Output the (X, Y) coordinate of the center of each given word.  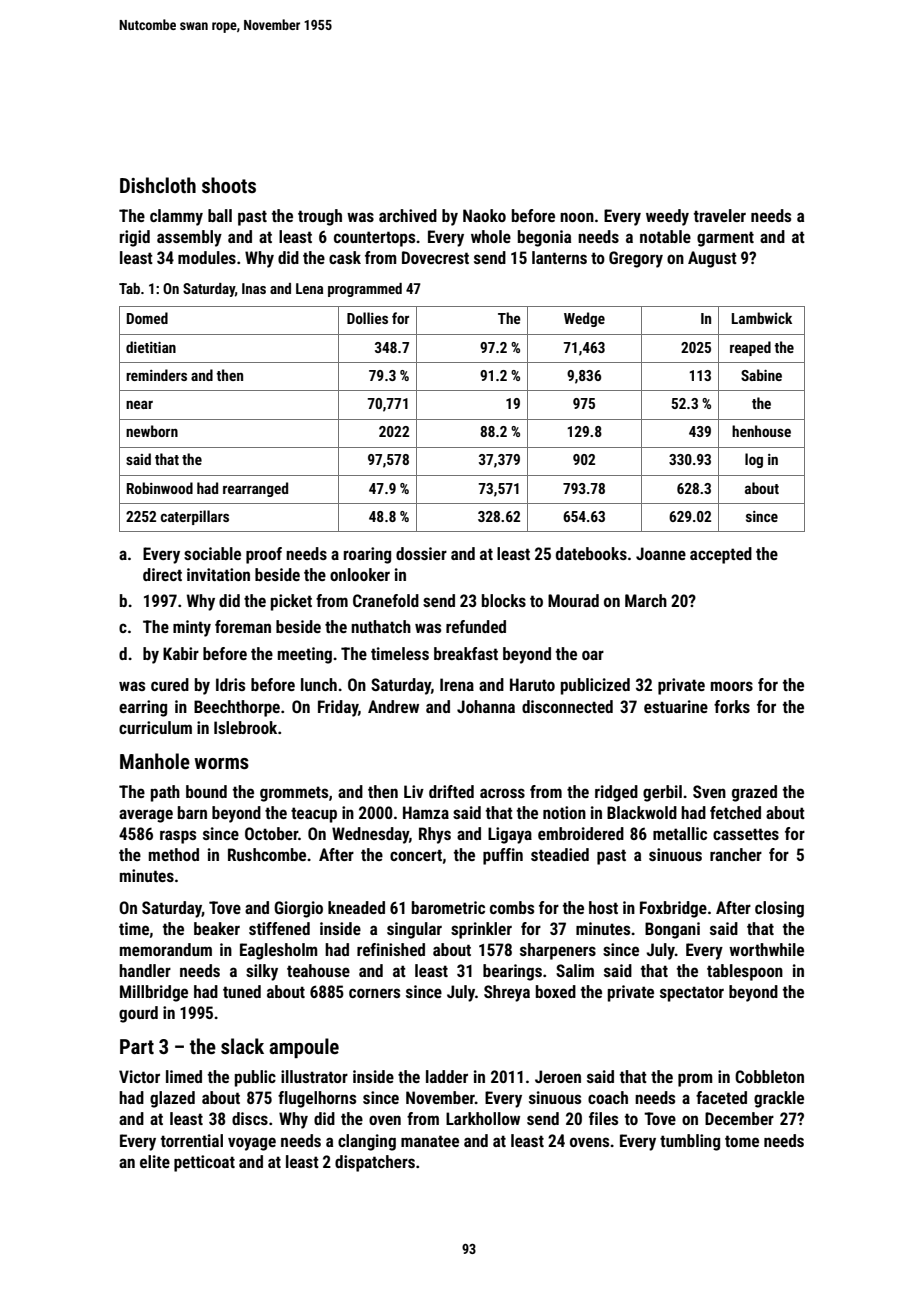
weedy (667, 217)
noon (577, 217)
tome (742, 1141)
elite (155, 1161)
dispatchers (375, 1163)
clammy (176, 217)
